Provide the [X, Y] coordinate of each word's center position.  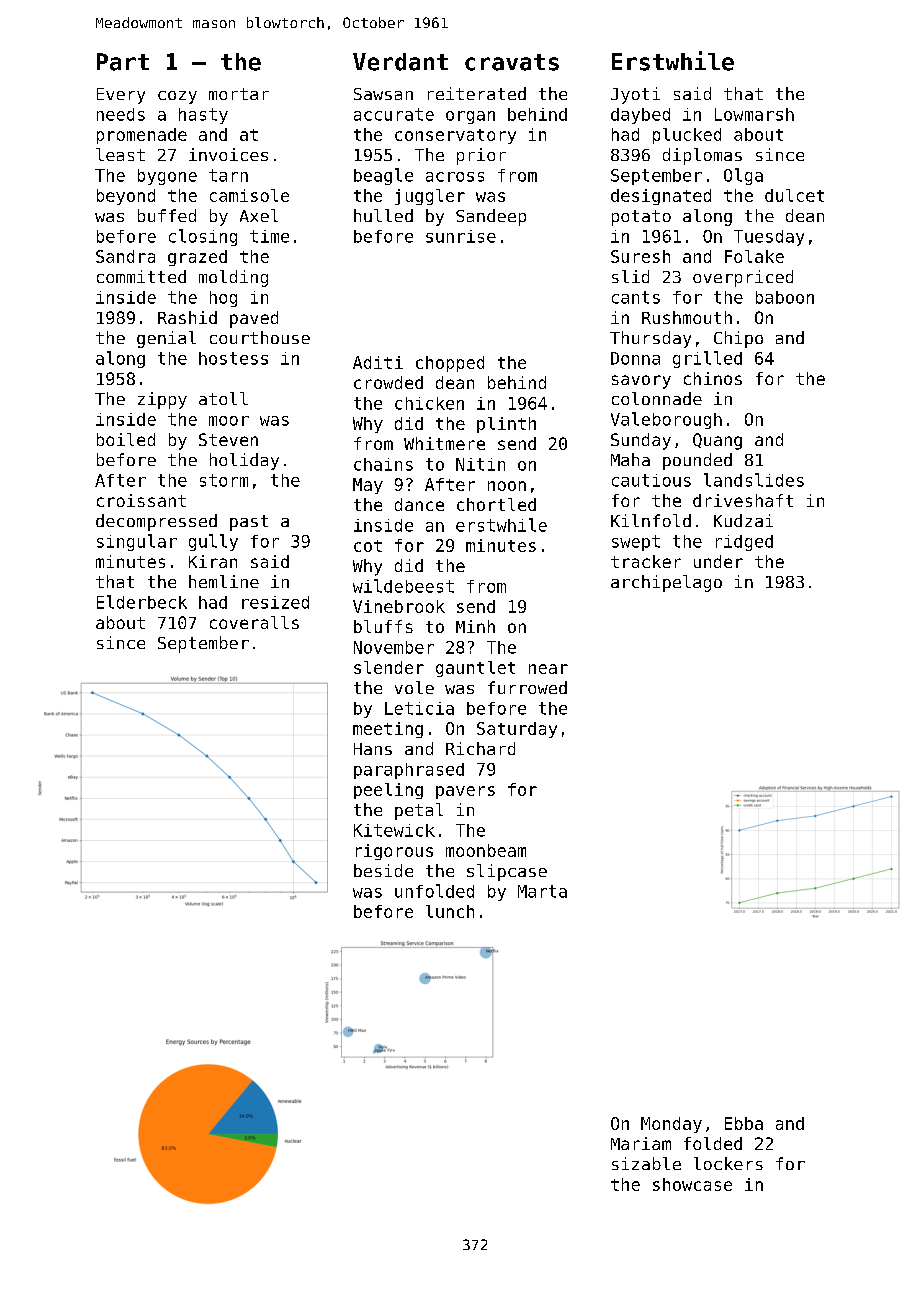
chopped [450, 364]
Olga [743, 176]
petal [419, 811]
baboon [785, 297]
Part [123, 62]
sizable [646, 1163]
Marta [542, 891]
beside [383, 870]
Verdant [400, 62]
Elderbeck [142, 602]
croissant [141, 500]
